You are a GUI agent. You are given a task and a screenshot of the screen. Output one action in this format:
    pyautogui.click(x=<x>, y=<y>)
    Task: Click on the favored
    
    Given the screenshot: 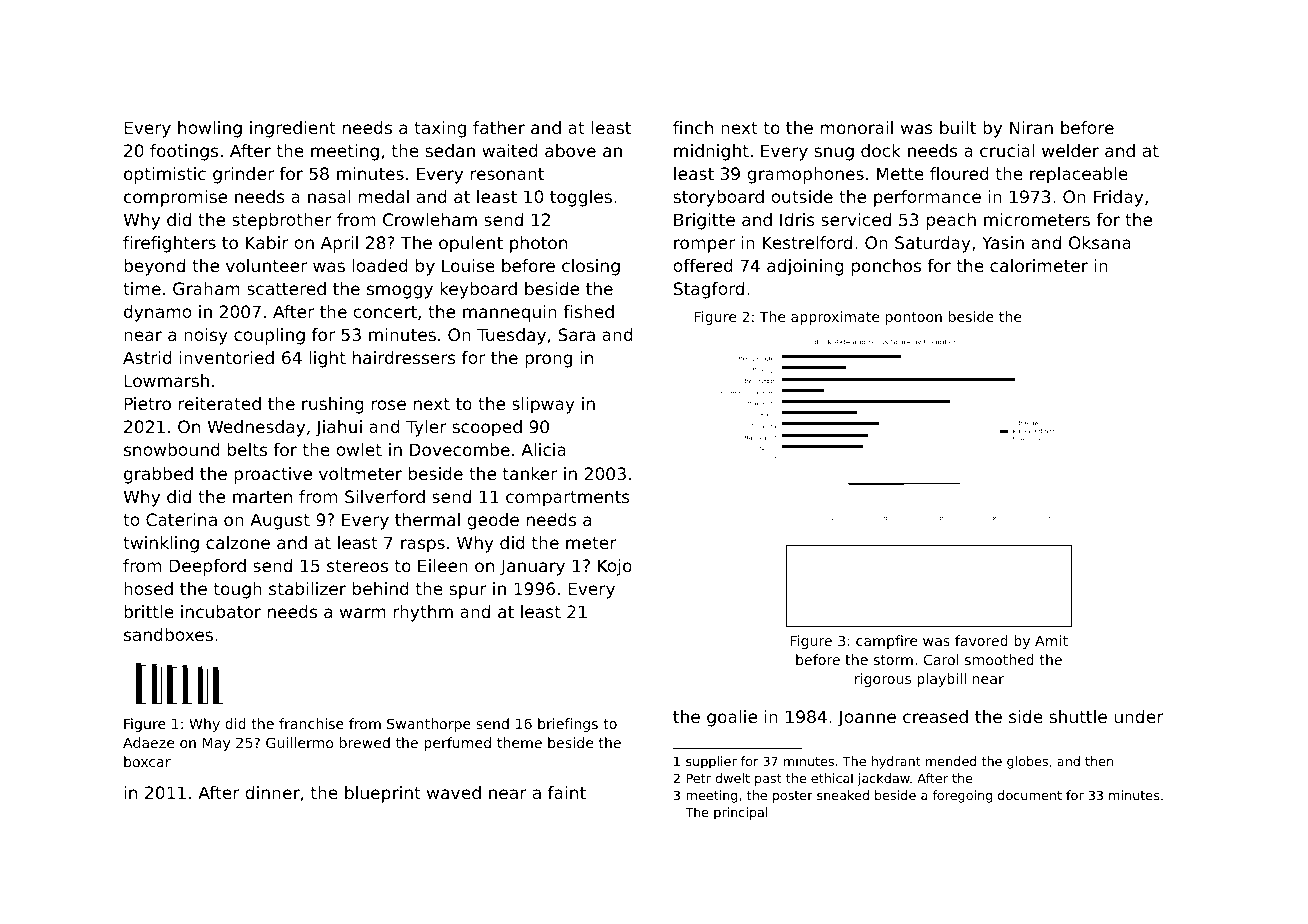 What is the action you would take?
    pyautogui.click(x=981, y=640)
